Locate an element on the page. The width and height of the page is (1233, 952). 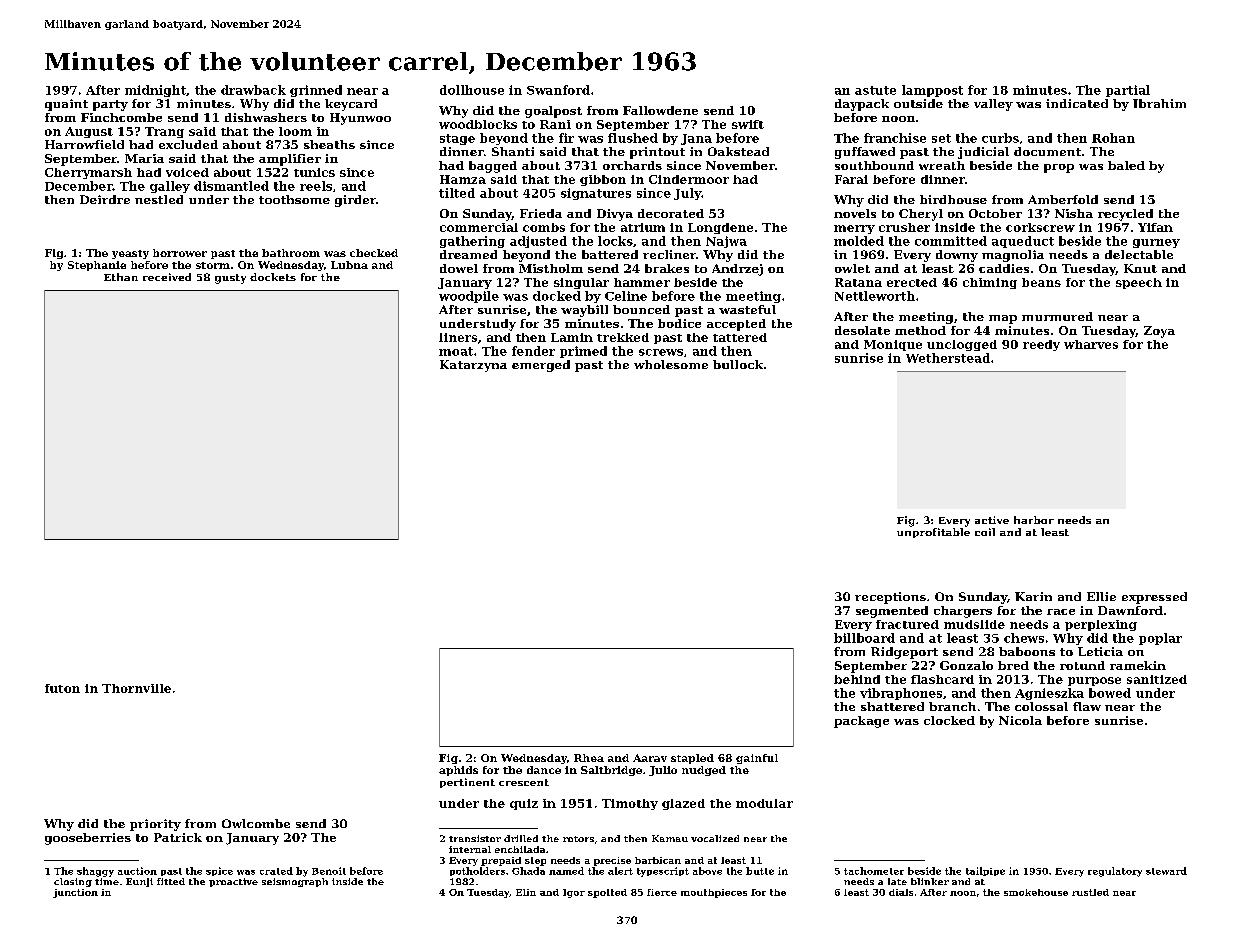
map is located at coordinates (1003, 319).
